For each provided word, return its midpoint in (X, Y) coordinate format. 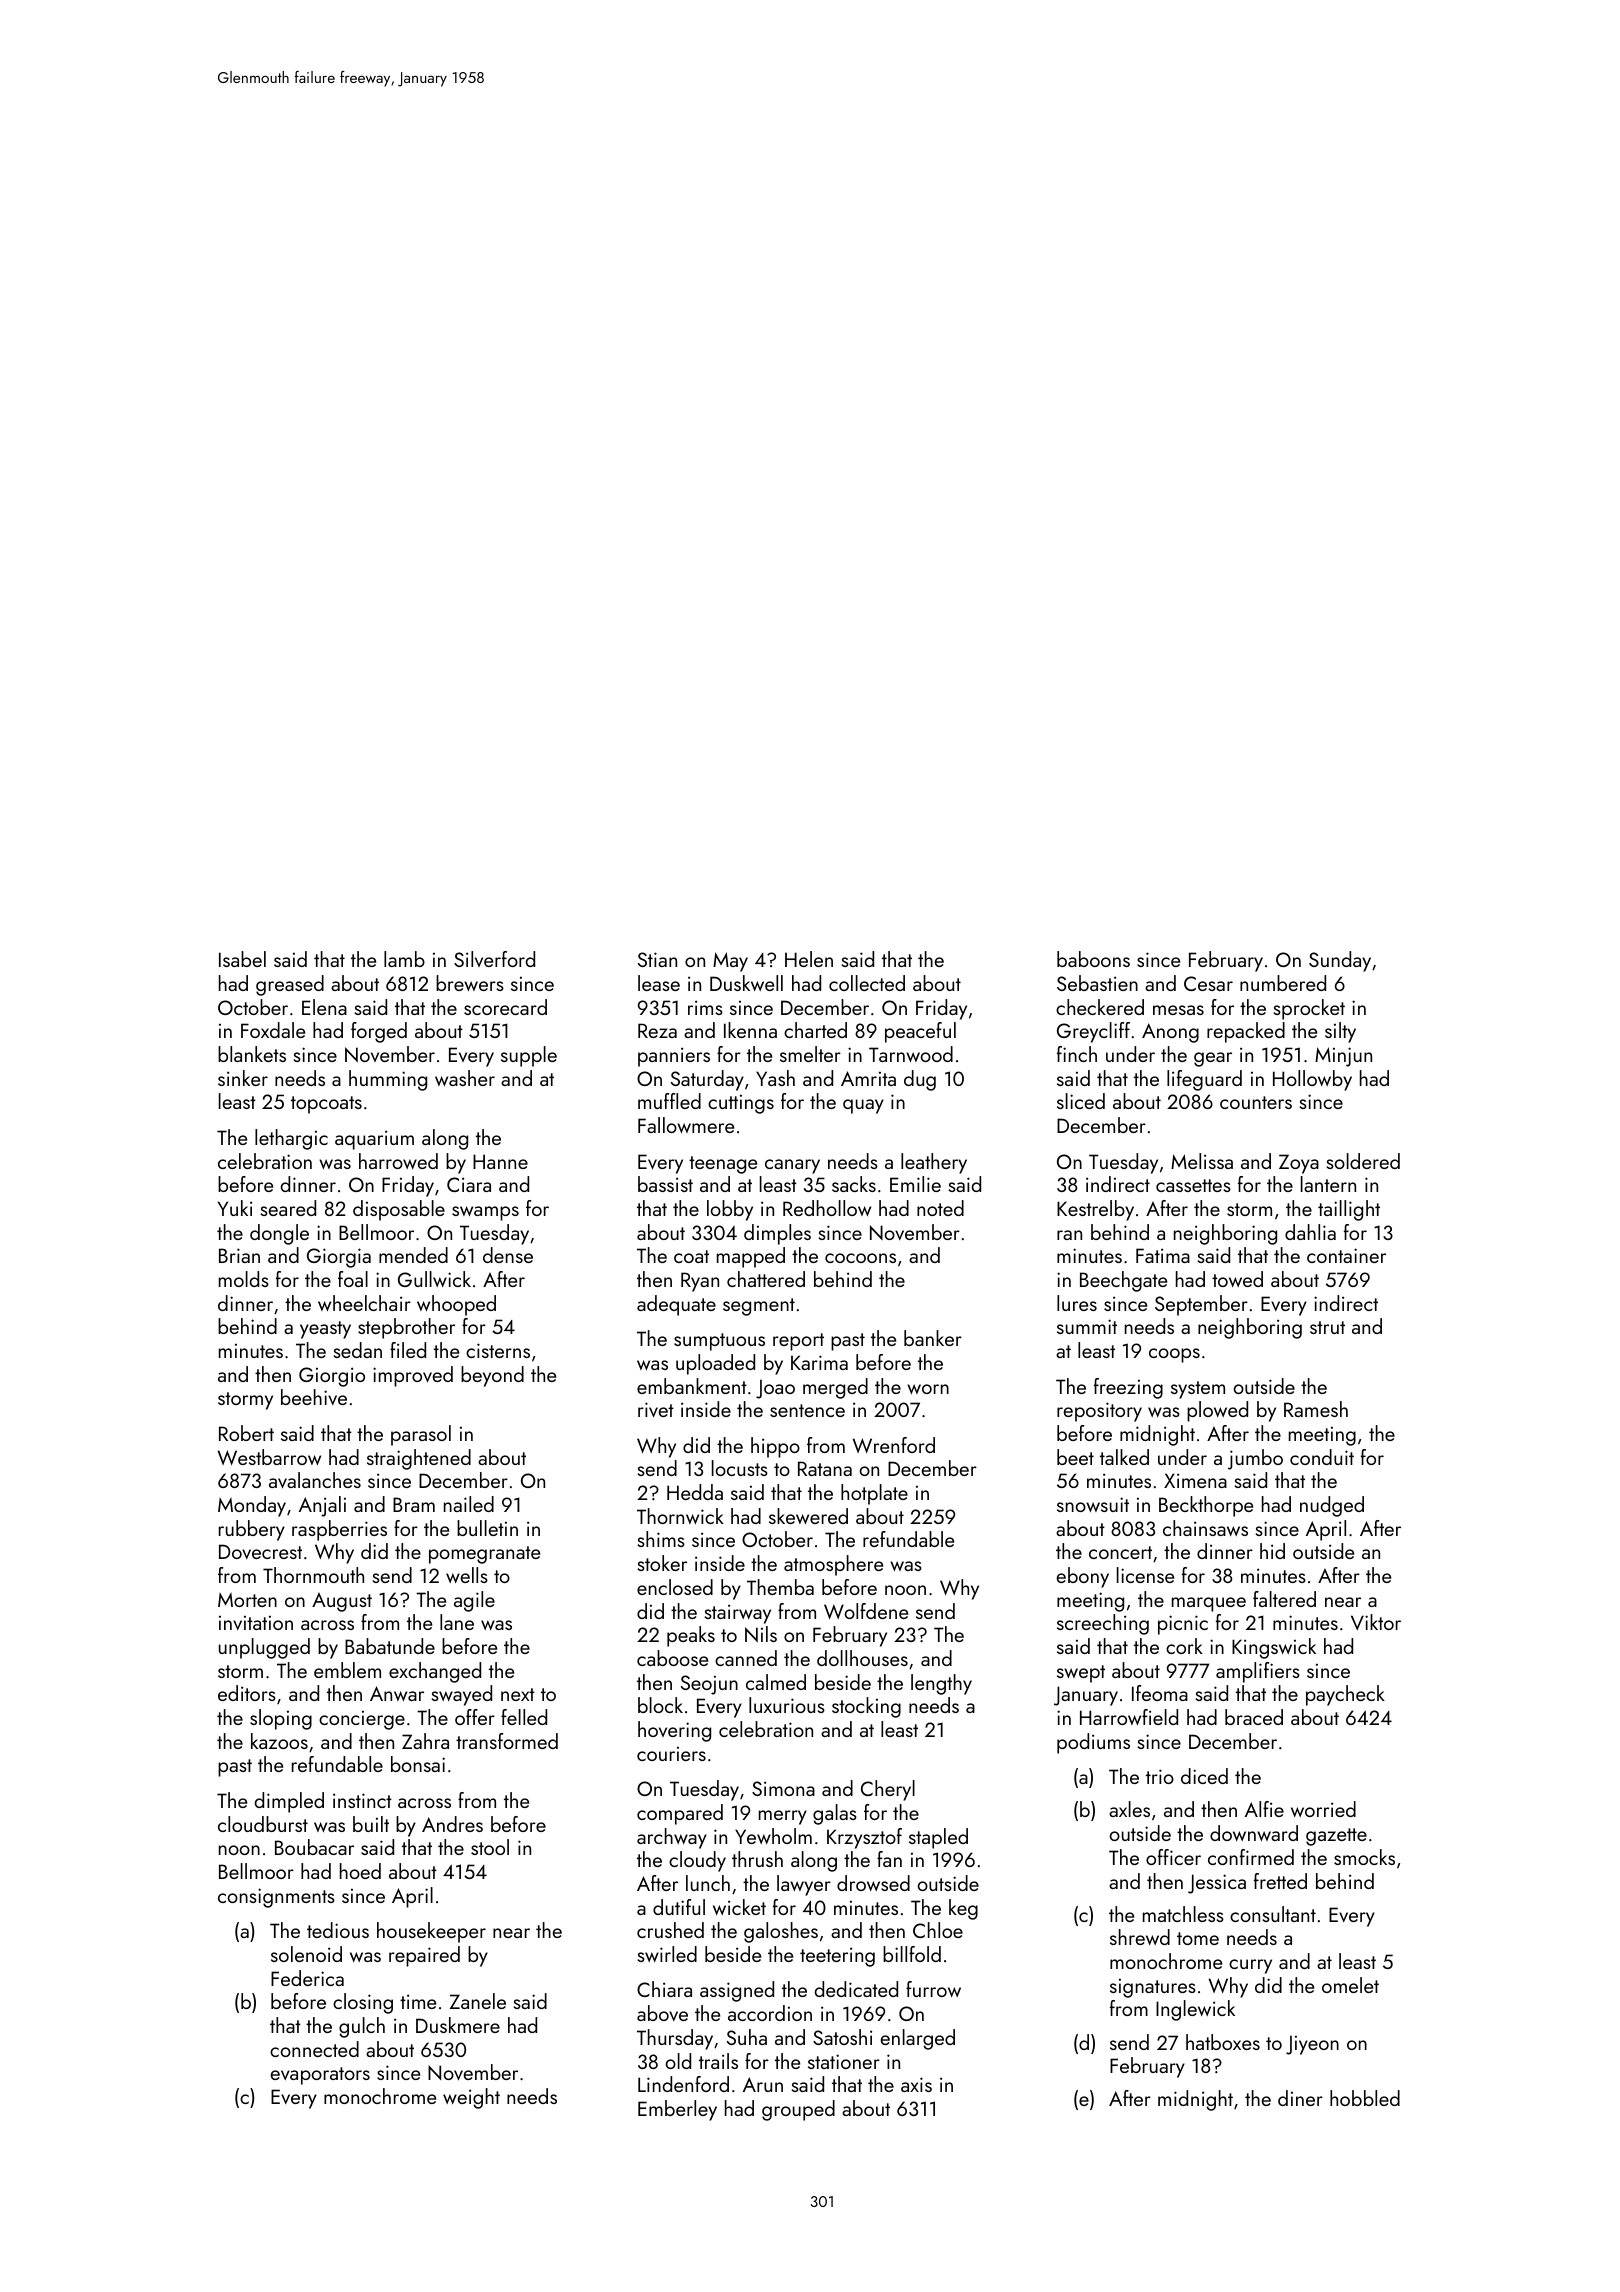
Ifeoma (1160, 1693)
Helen (809, 959)
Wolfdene (866, 1611)
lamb (404, 959)
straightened (419, 1459)
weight (471, 2098)
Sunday (1340, 961)
